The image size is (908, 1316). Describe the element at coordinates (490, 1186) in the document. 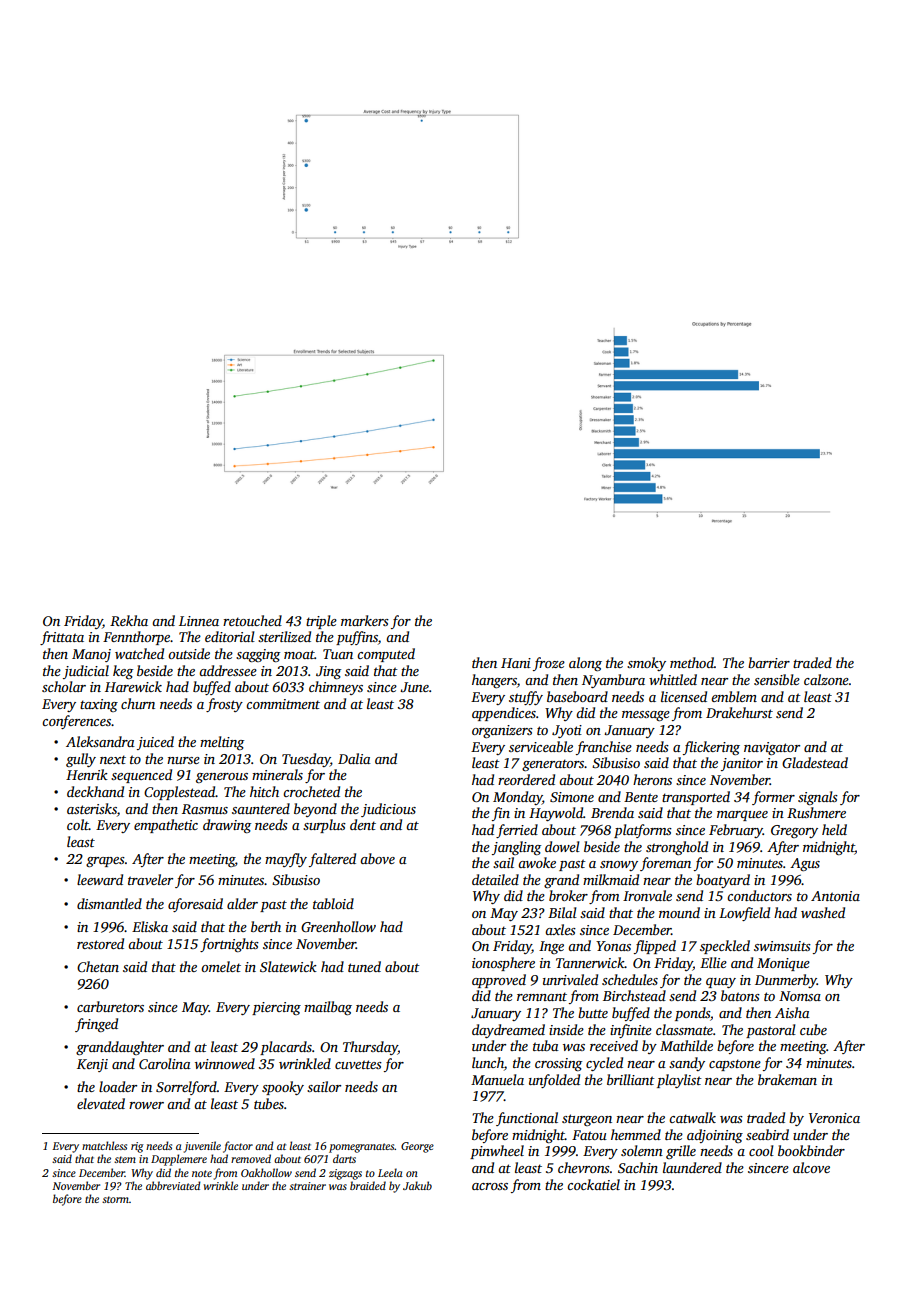

I see `across` at that location.
